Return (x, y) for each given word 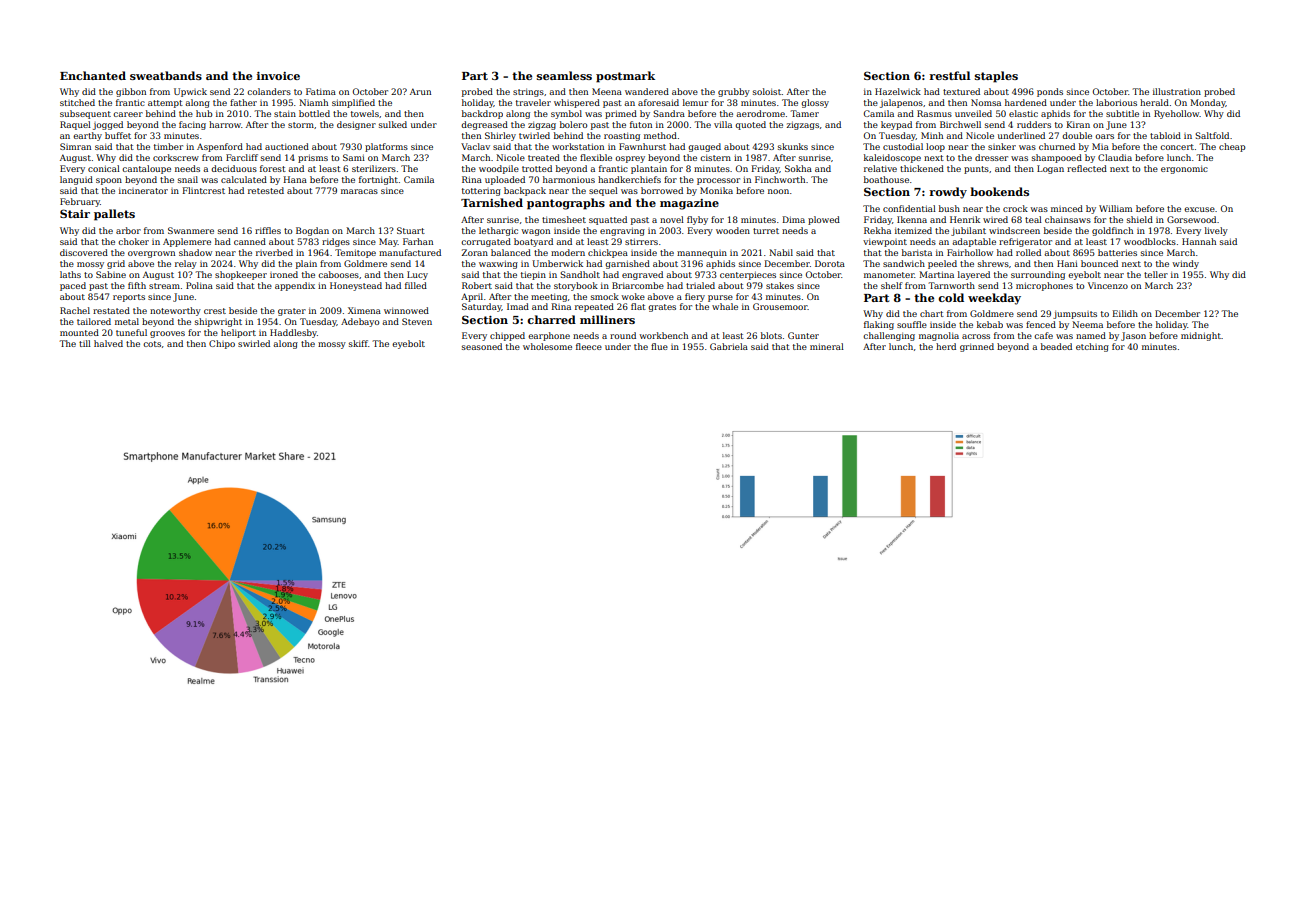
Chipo (222, 344)
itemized (913, 230)
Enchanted (93, 75)
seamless (564, 75)
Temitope (355, 253)
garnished (627, 264)
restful (949, 75)
